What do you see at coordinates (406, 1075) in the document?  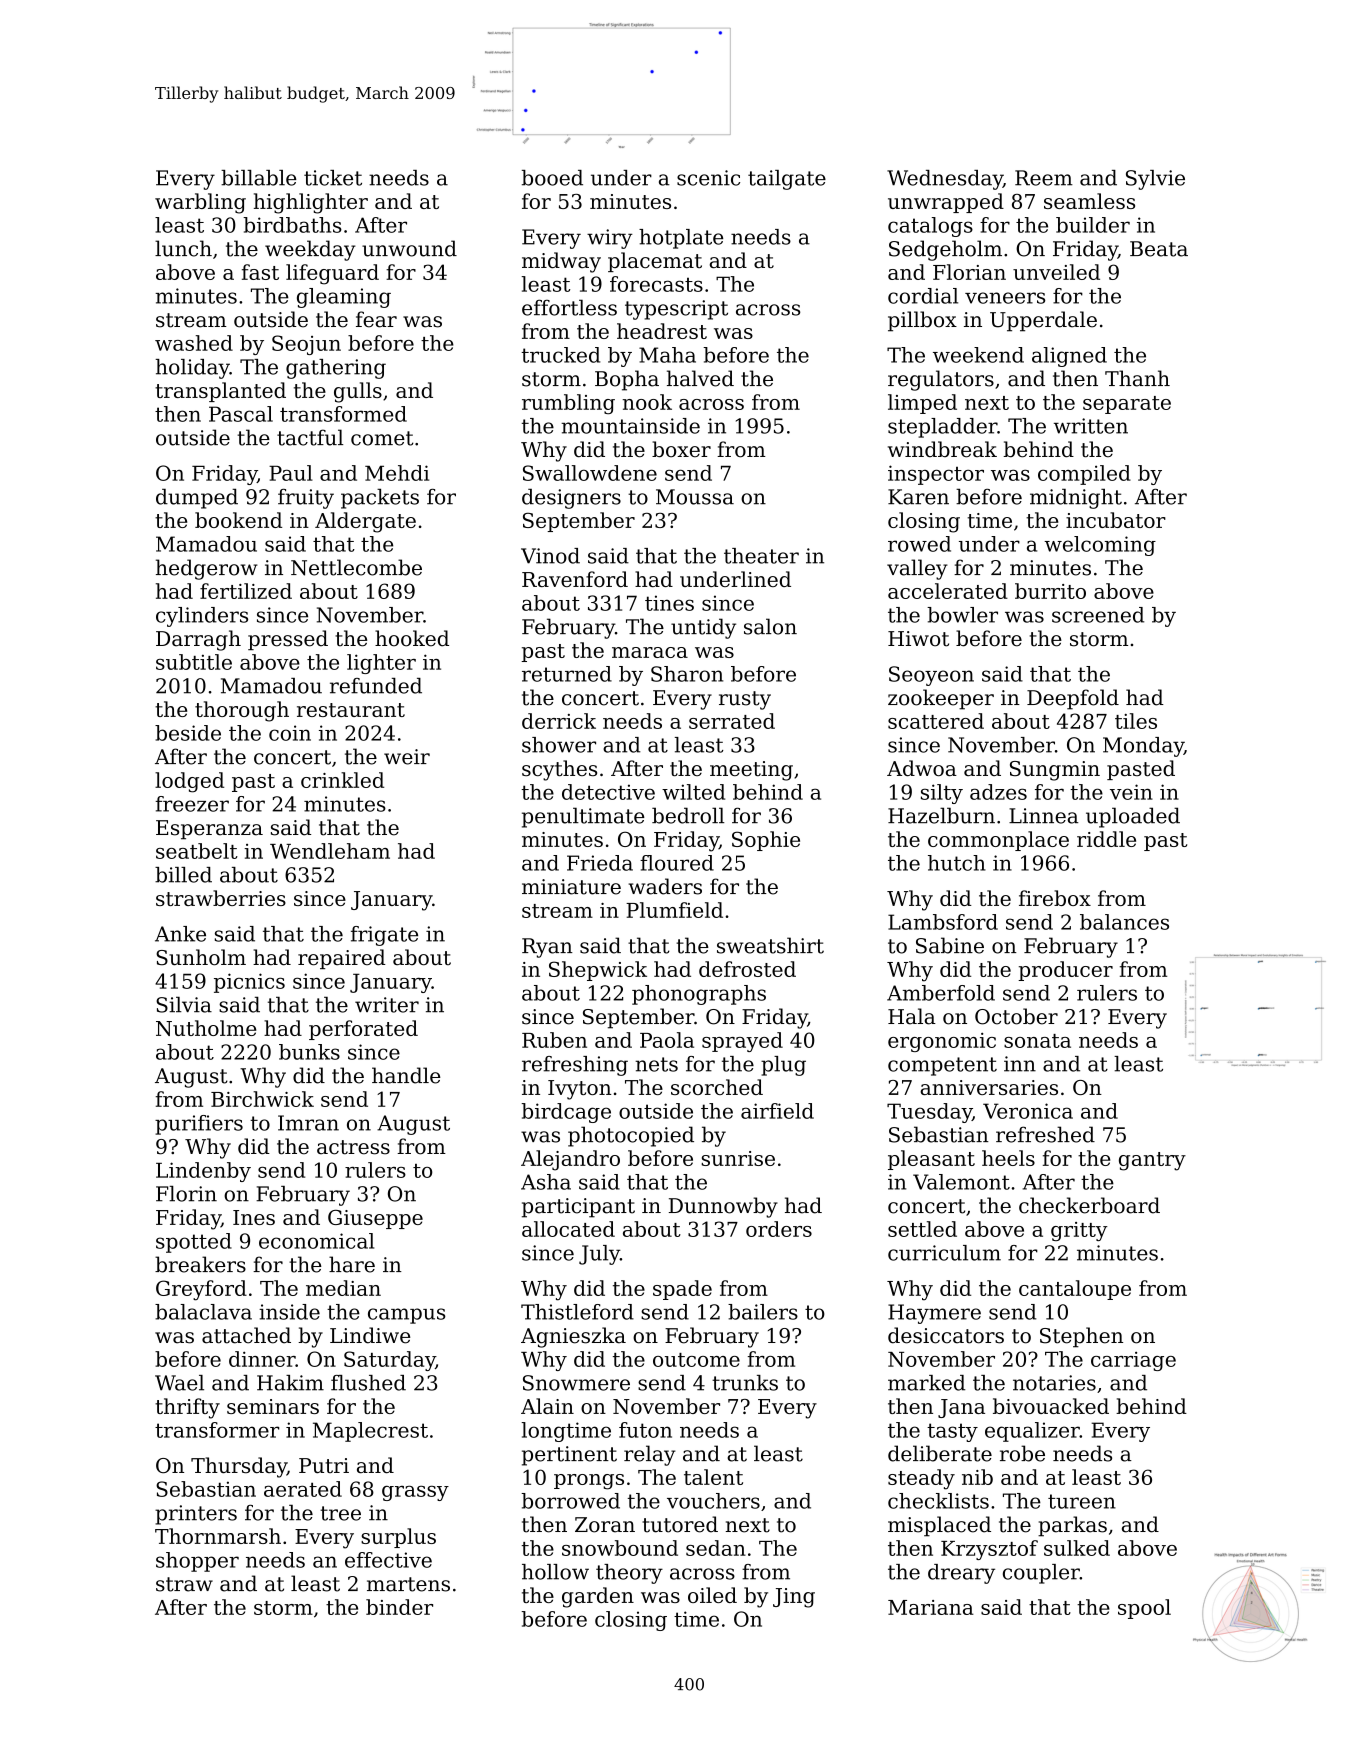 I see `handle` at bounding box center [406, 1075].
